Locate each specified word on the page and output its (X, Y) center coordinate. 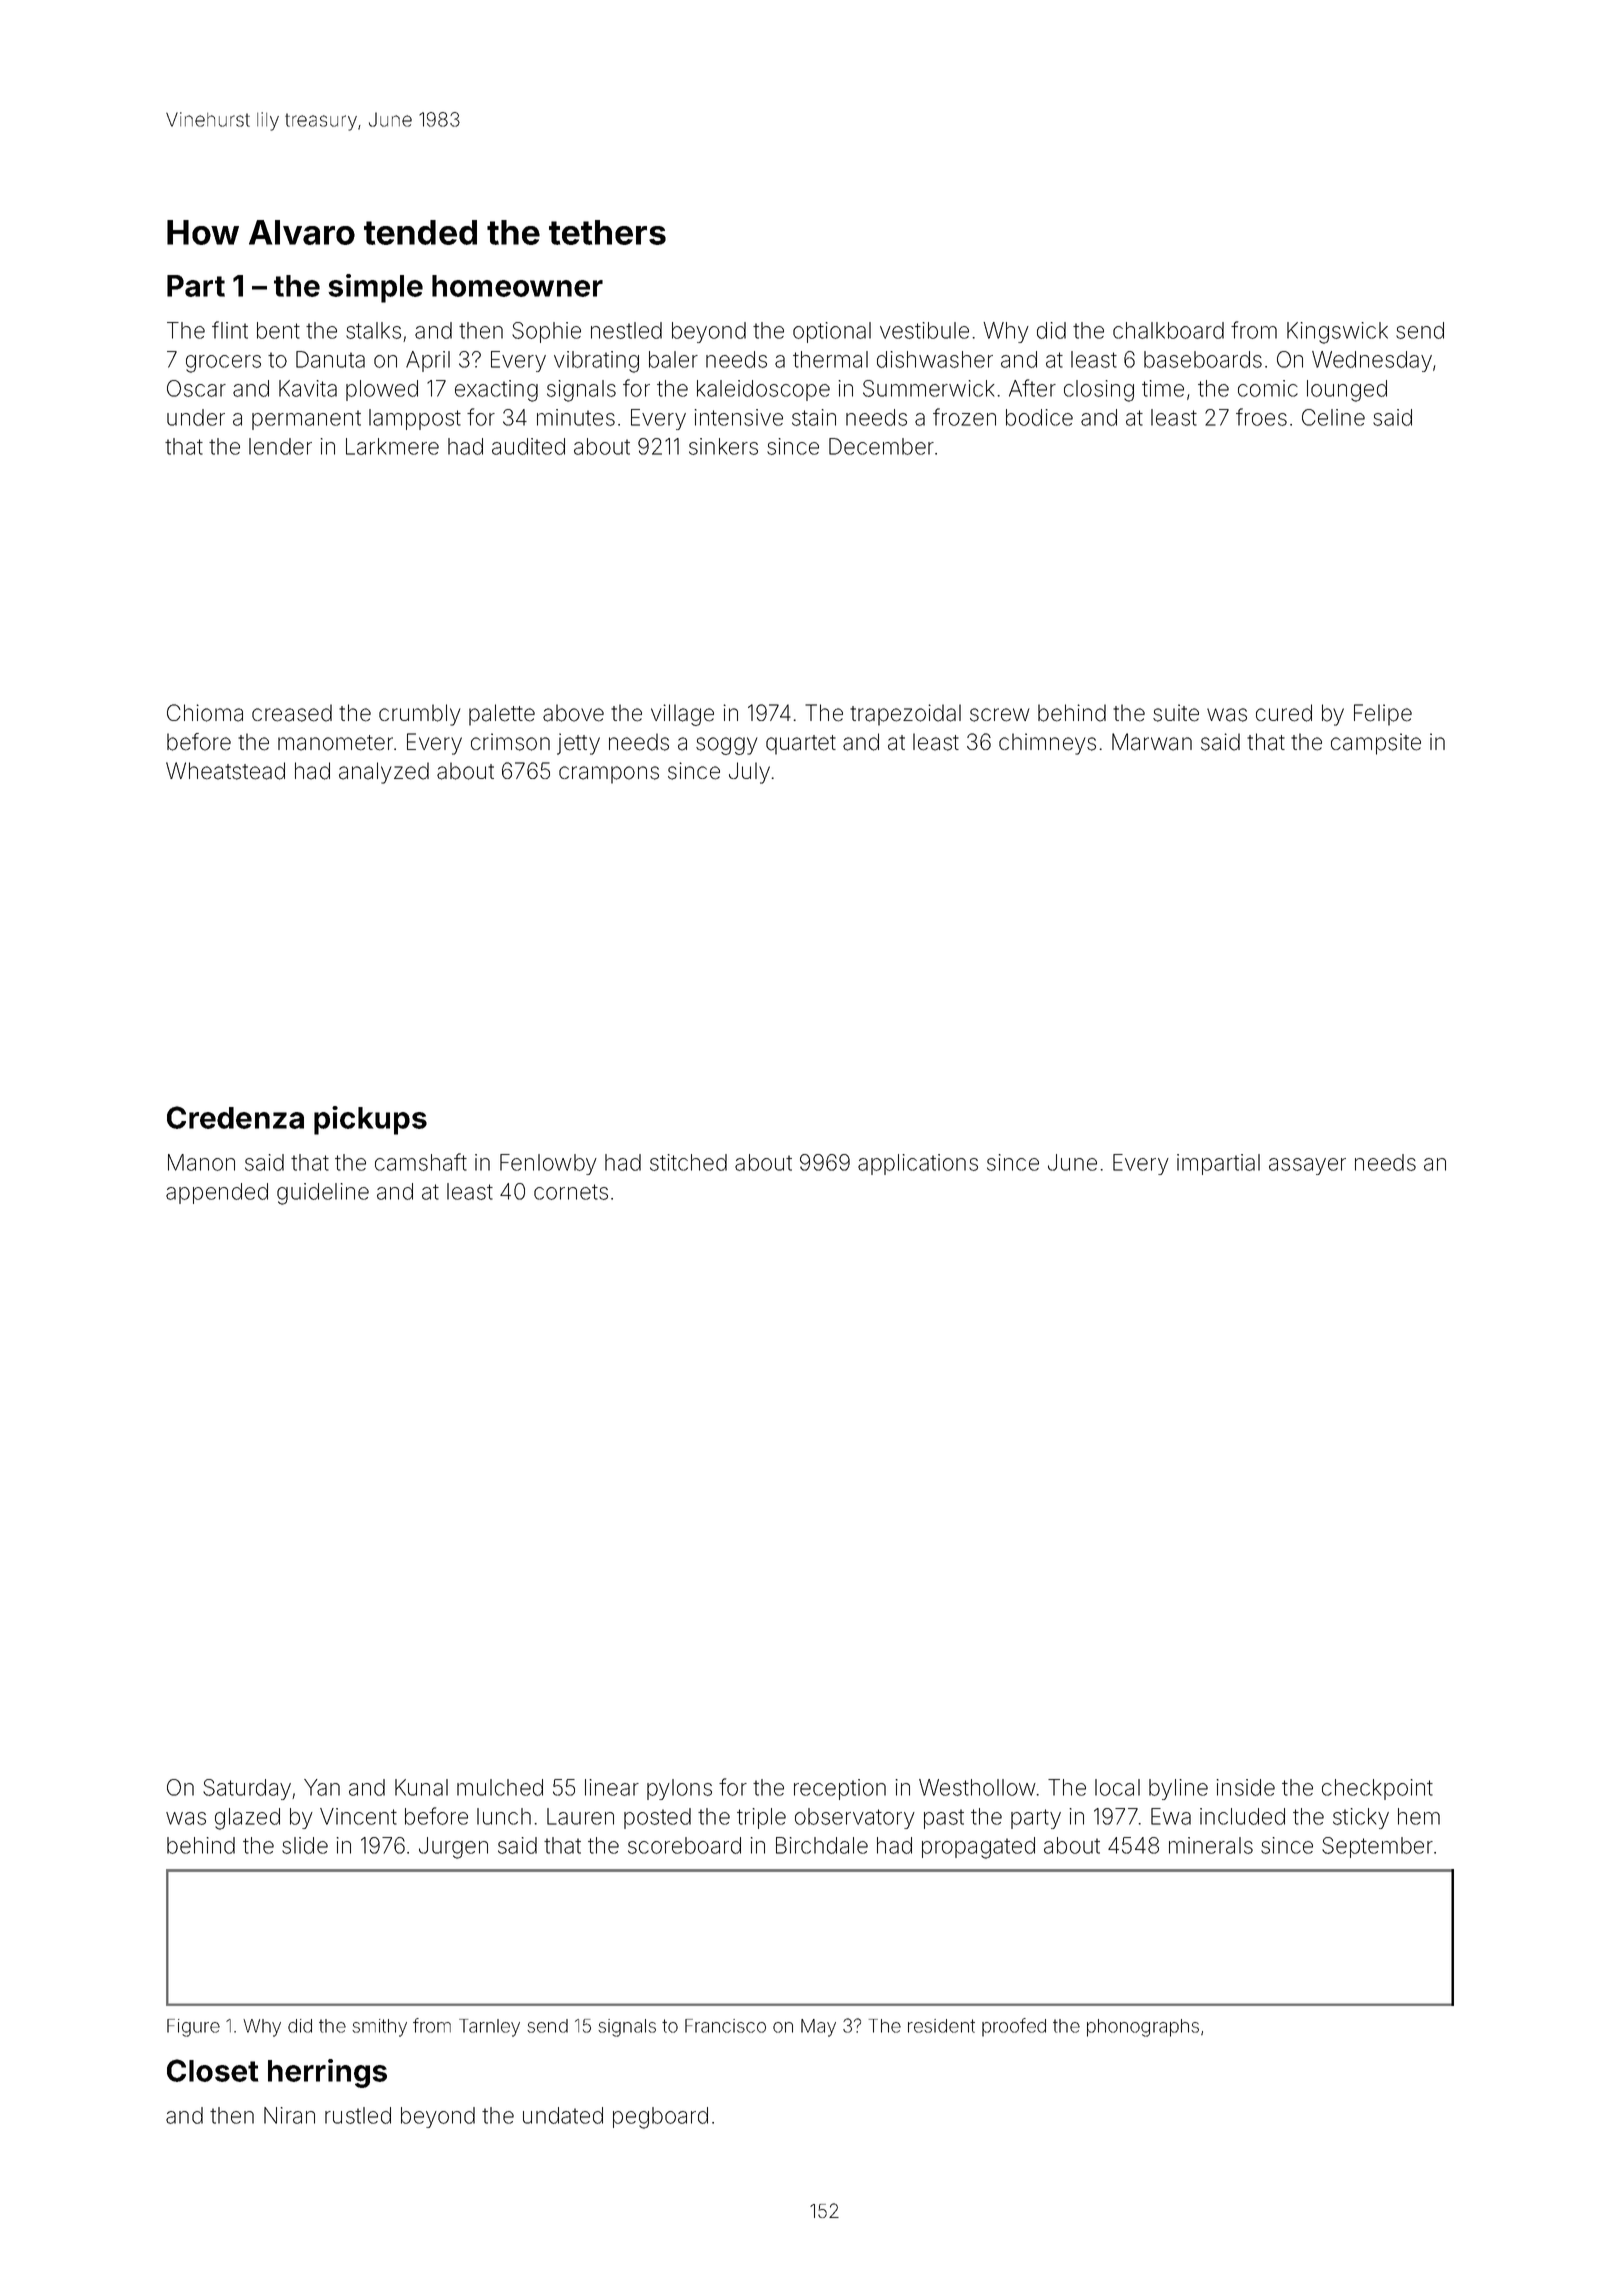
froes (1261, 417)
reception (840, 1789)
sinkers (723, 446)
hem (1419, 1816)
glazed (247, 1819)
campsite (1376, 744)
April (428, 361)
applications (918, 1164)
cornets (571, 1192)
